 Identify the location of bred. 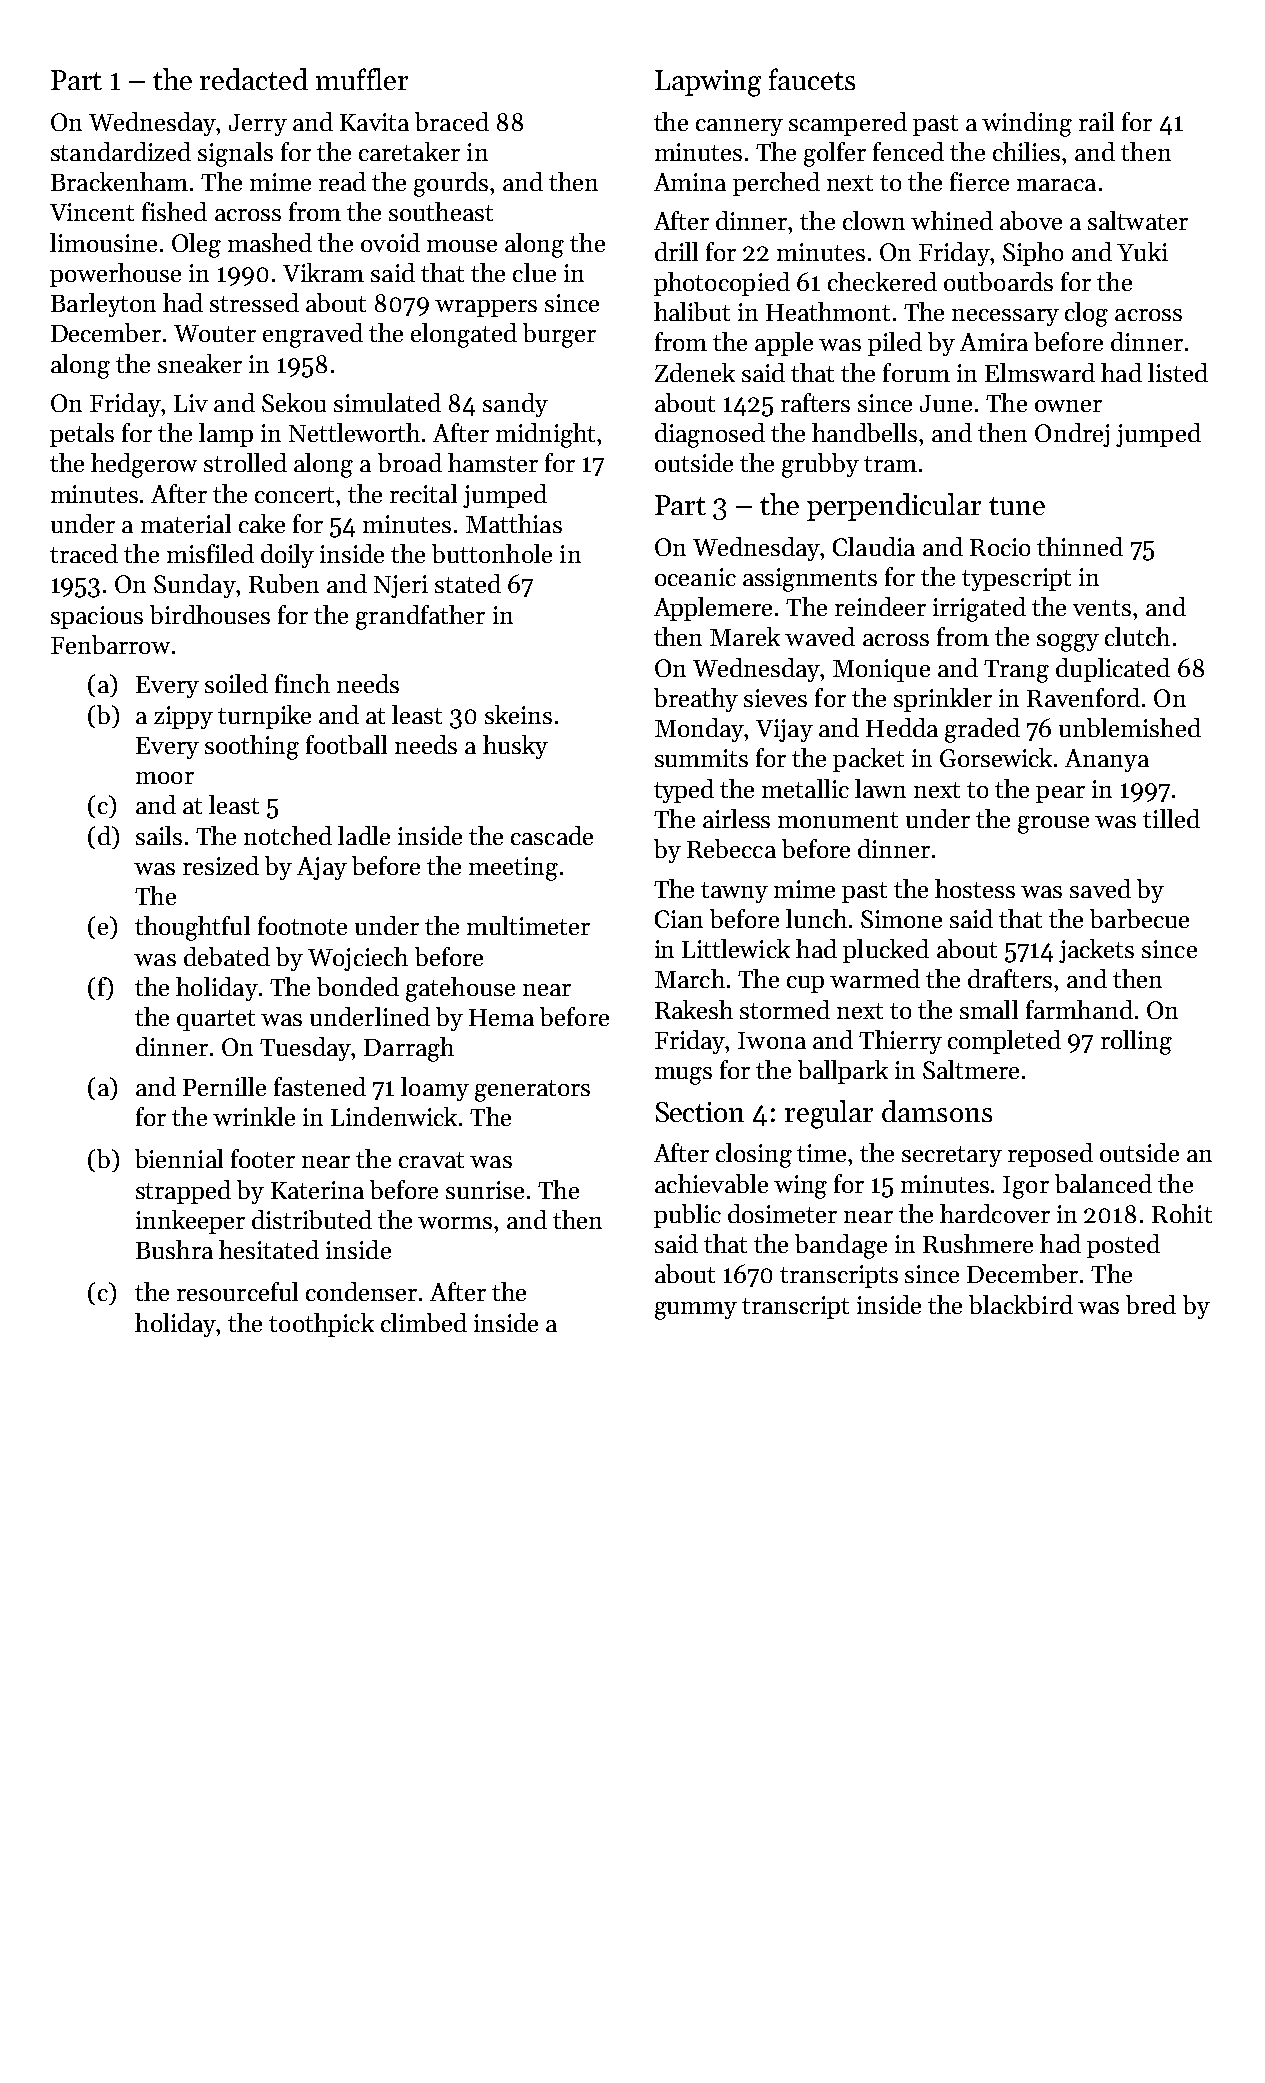
(1151, 1304).
